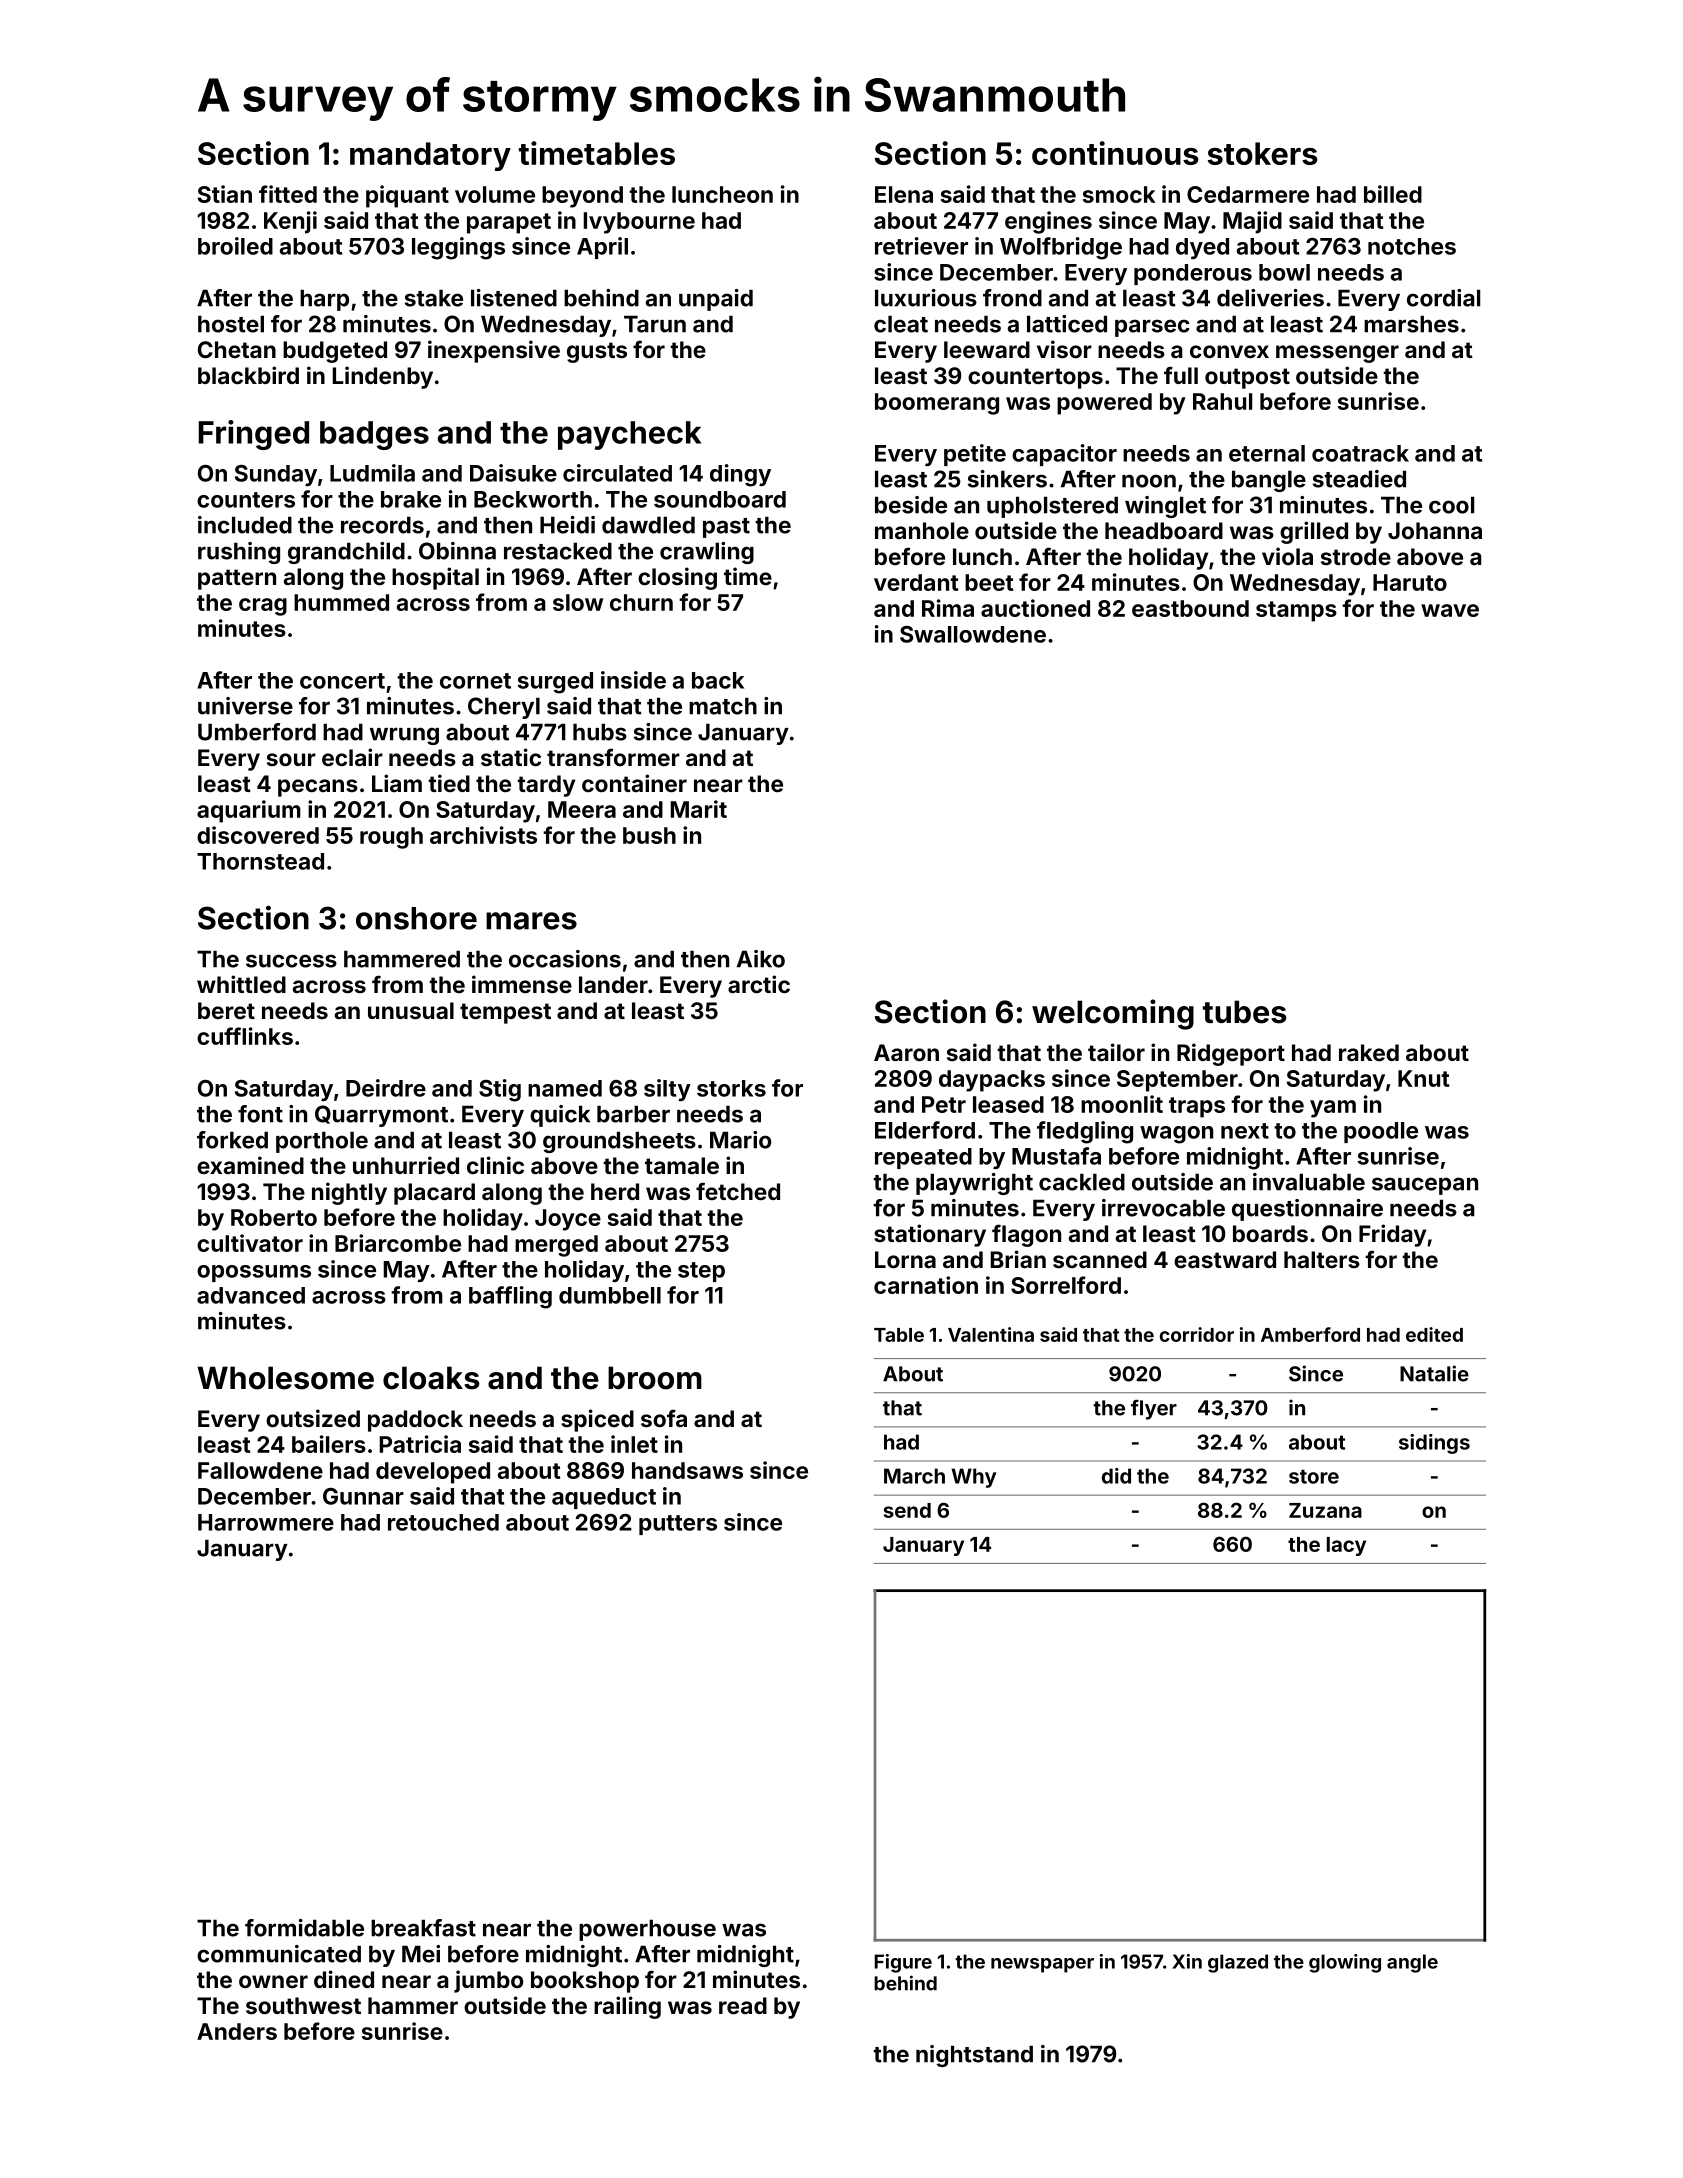 This image has height=2178, width=1683. Describe the element at coordinates (406, 1165) in the image. I see `unhurried` at that location.
